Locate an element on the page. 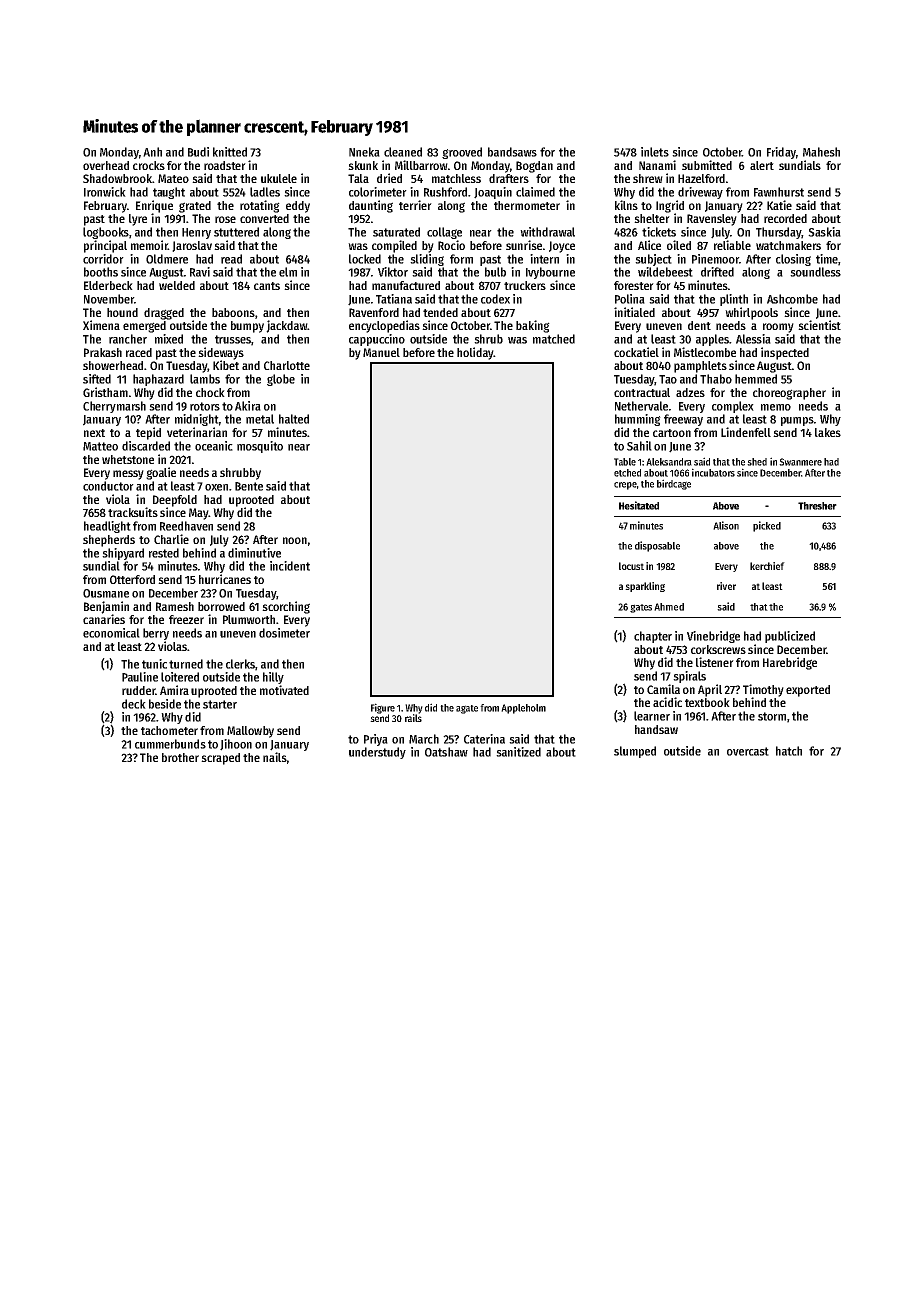 The height and width of the document is (1308, 924). scraped is located at coordinates (220, 759).
